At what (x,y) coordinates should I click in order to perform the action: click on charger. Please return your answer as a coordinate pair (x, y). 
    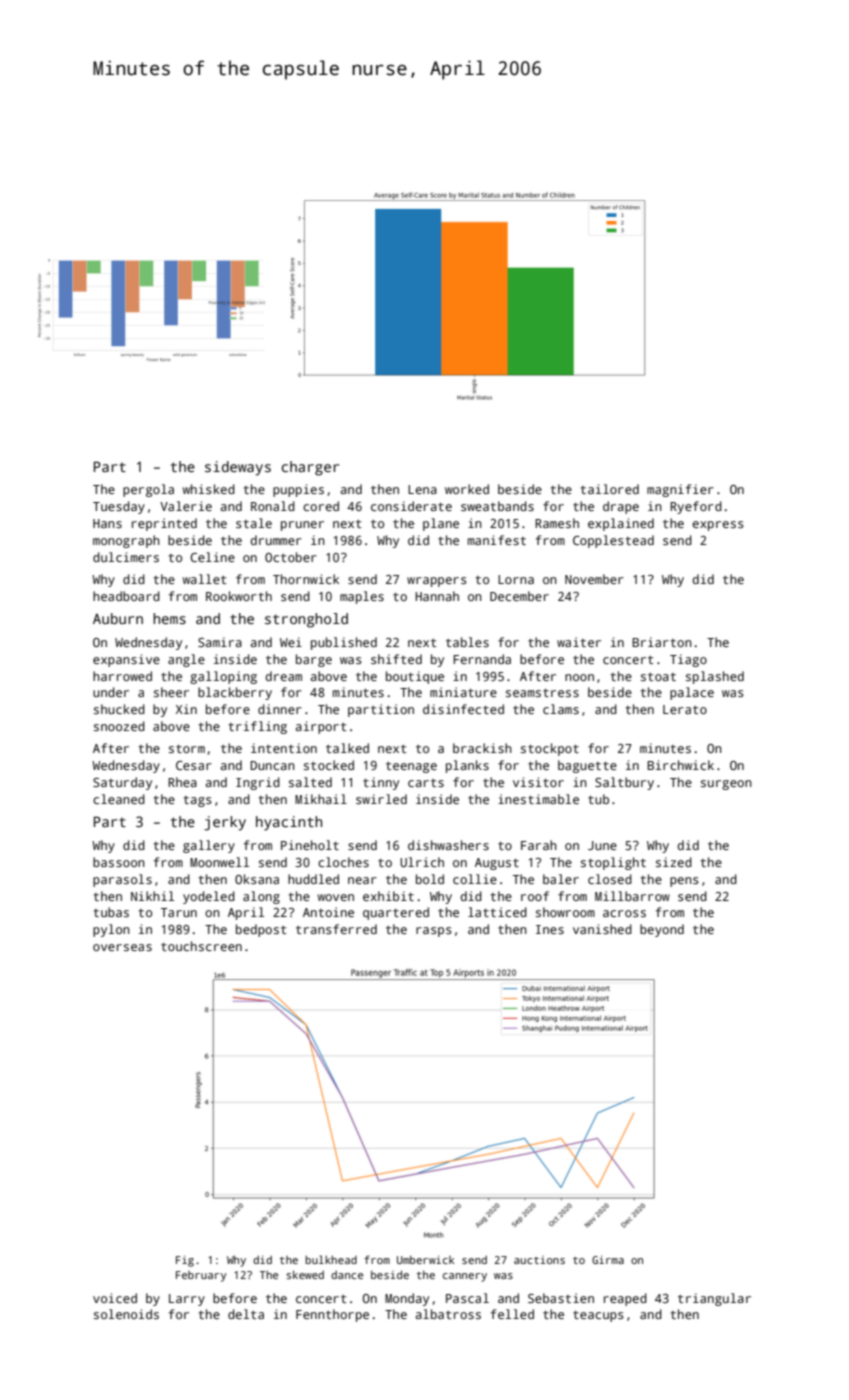
    Looking at the image, I should click on (310, 468).
